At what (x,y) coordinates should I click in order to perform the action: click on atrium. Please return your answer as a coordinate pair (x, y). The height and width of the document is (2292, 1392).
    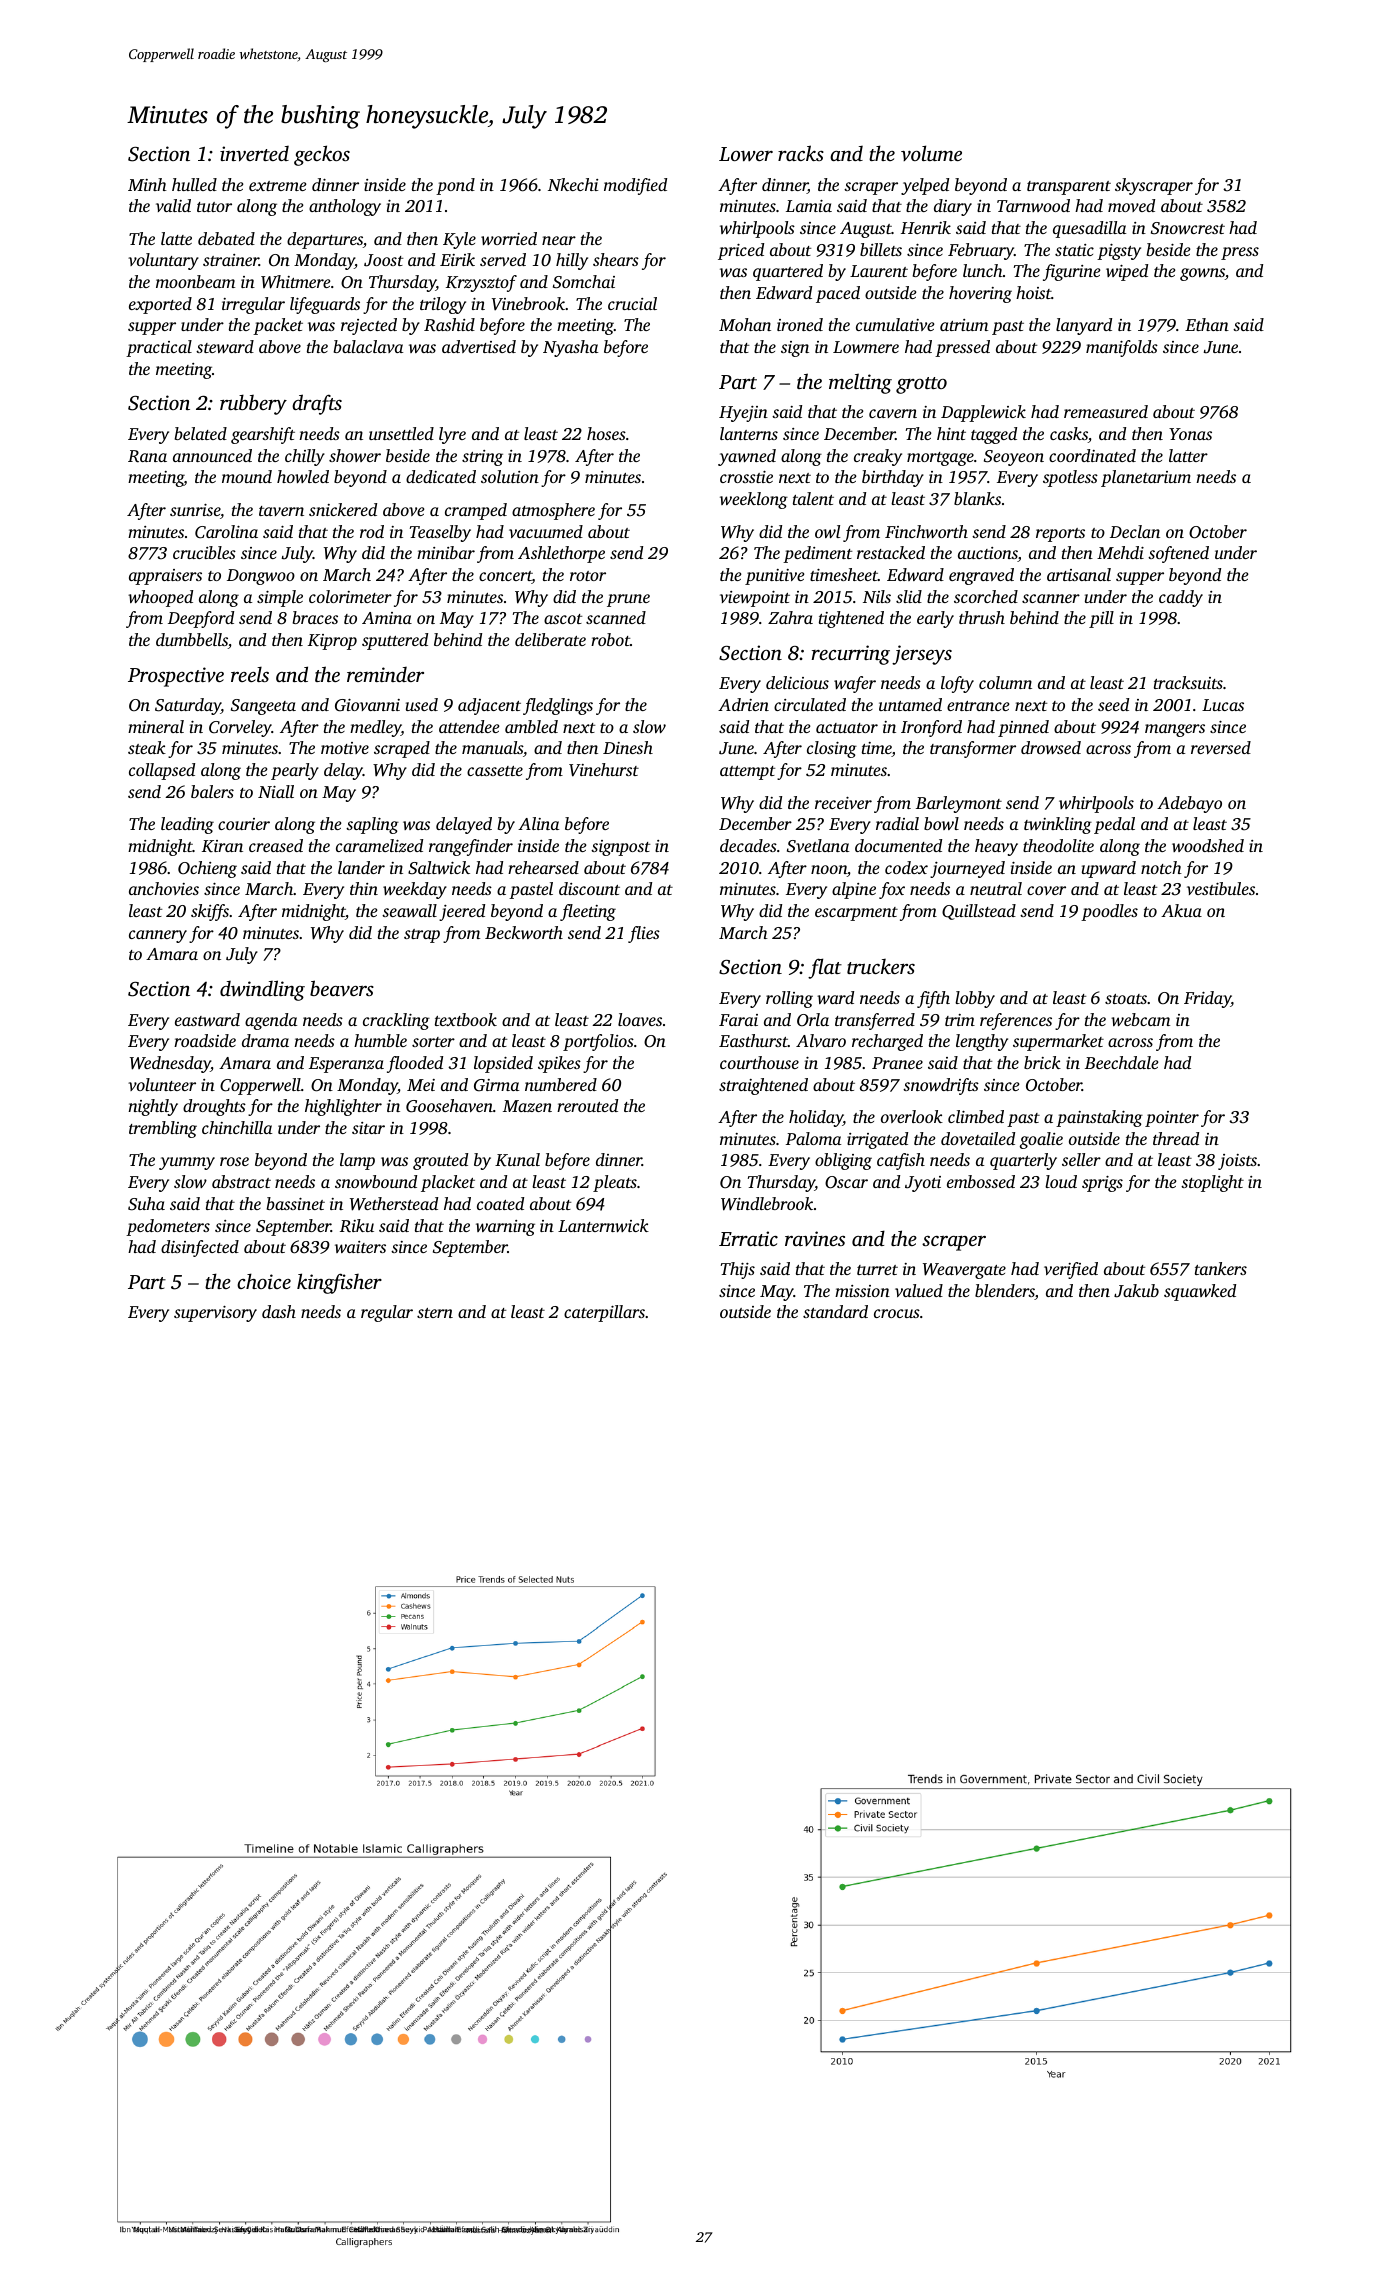
    Looking at the image, I should click on (964, 325).
